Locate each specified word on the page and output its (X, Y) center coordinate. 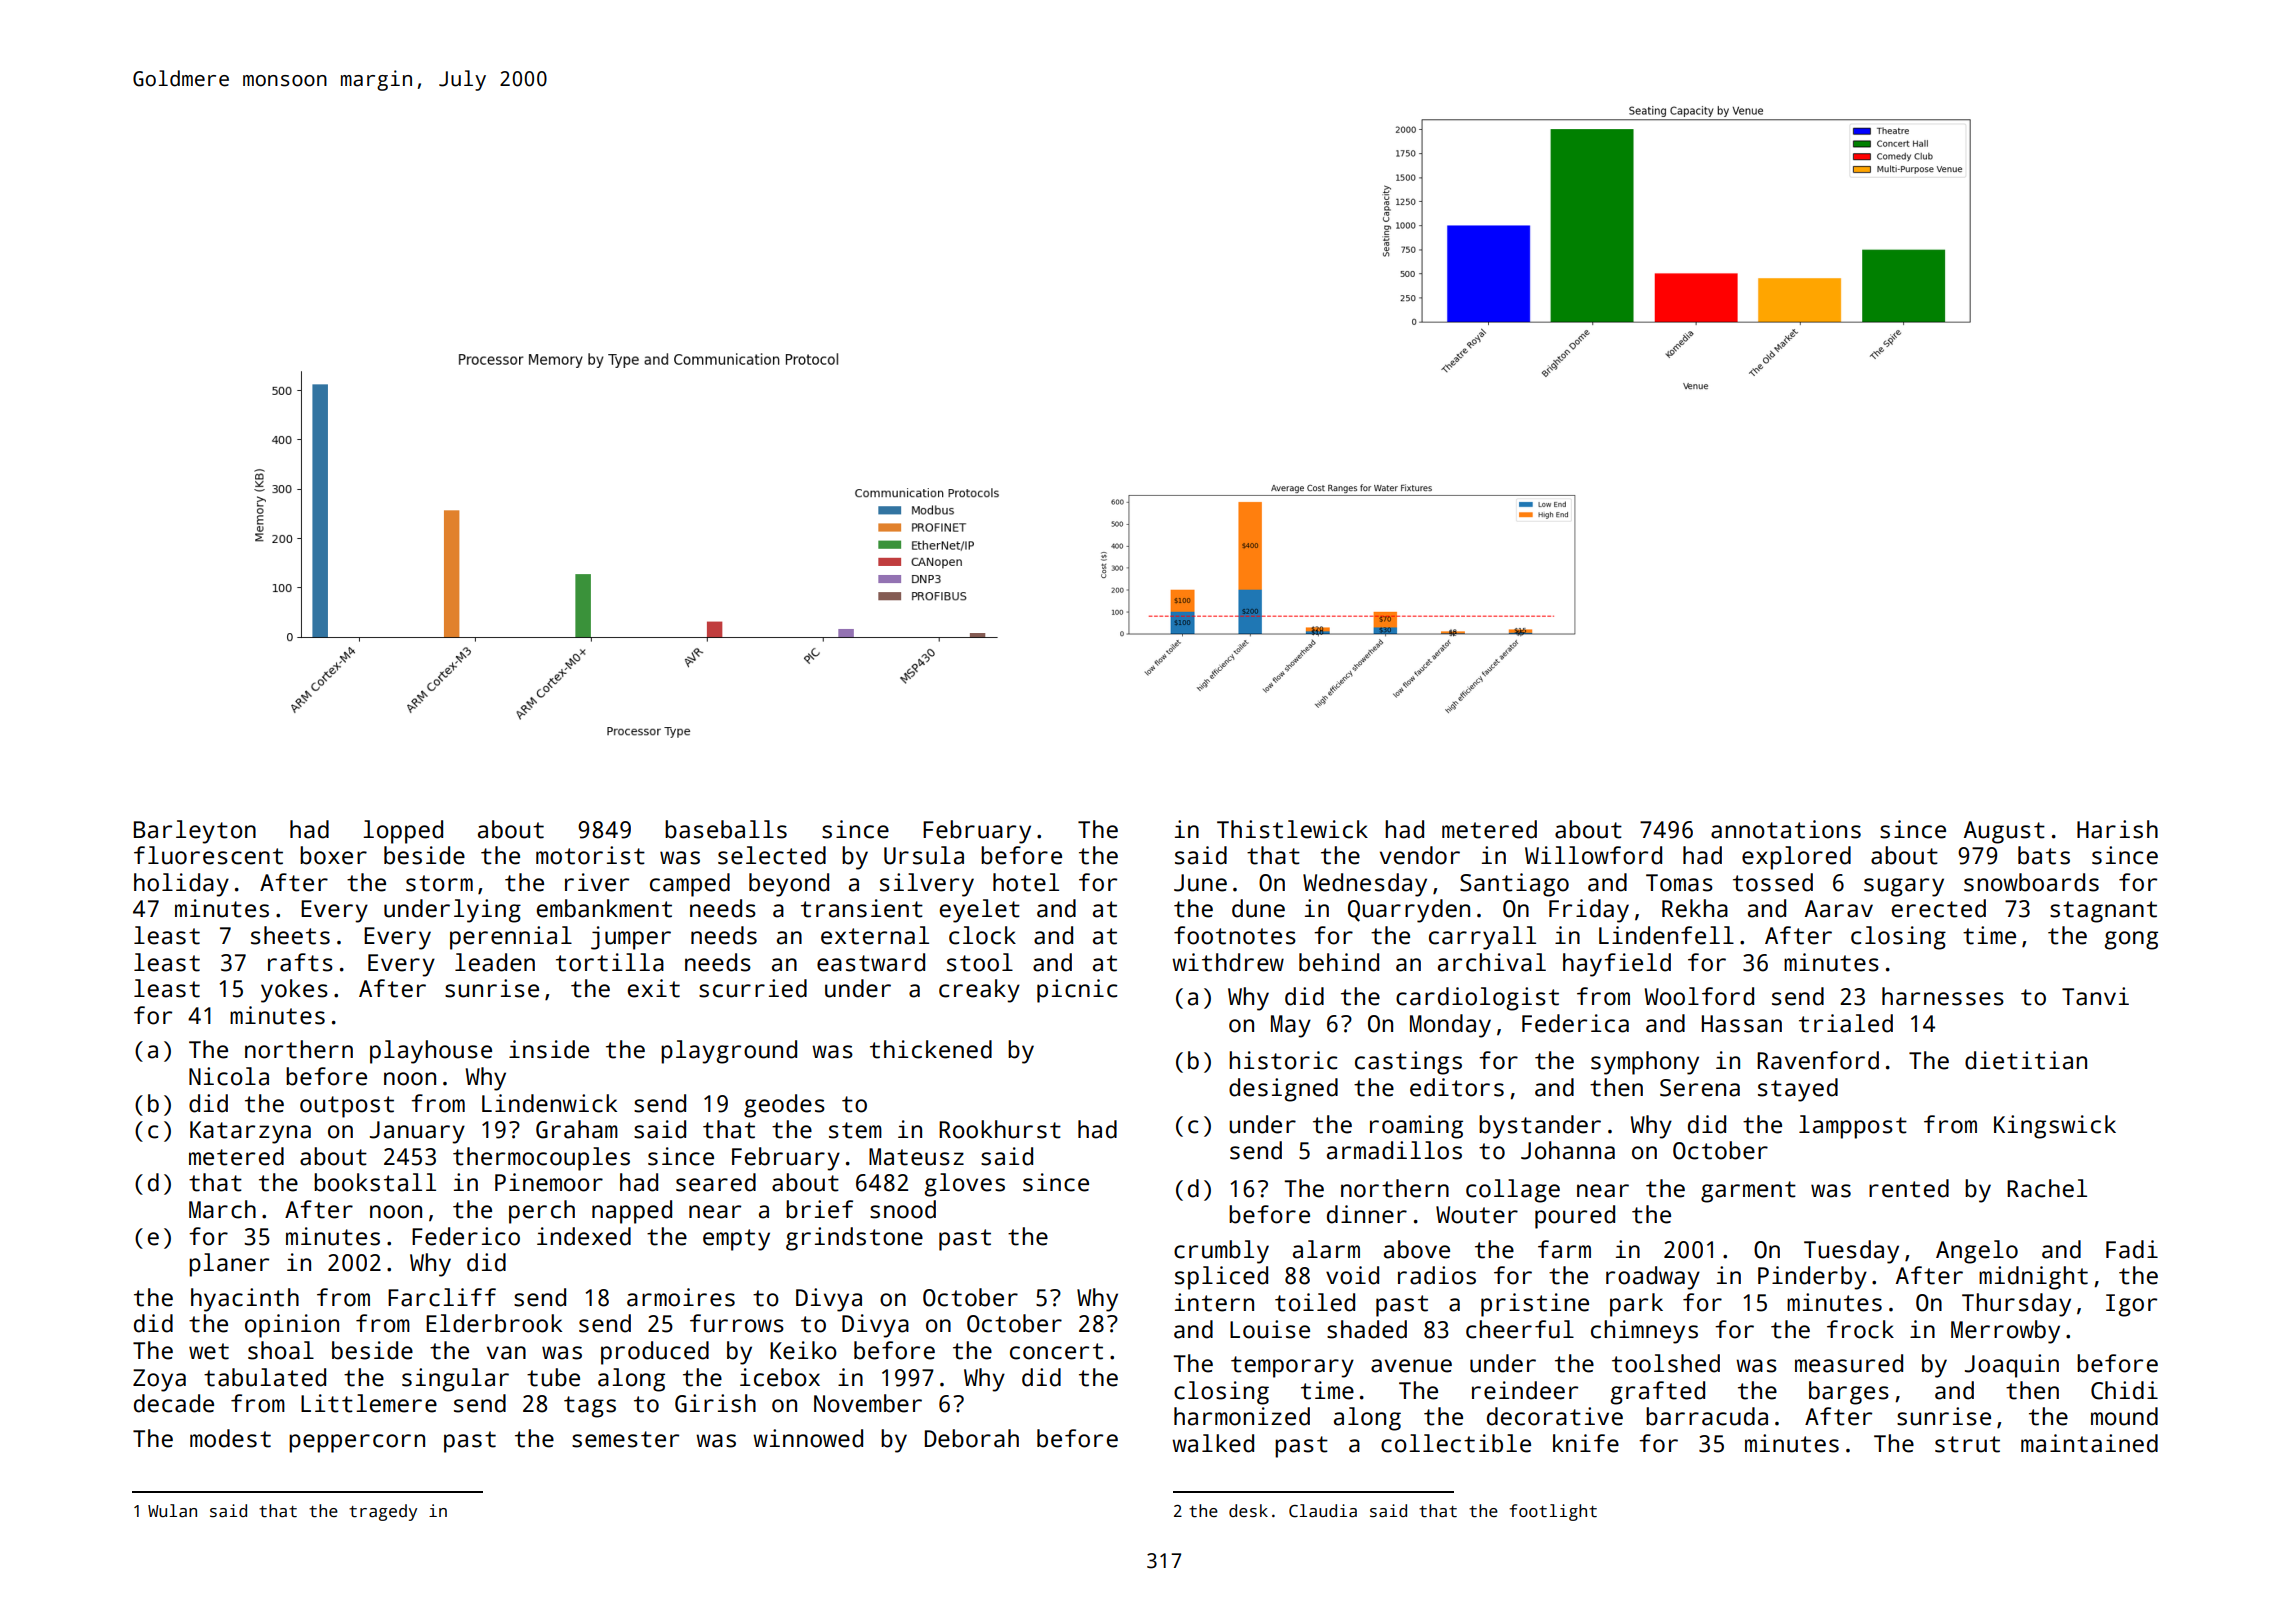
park (1636, 1305)
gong (2131, 940)
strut (1967, 1444)
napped (632, 1212)
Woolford (1699, 996)
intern (1214, 1302)
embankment (604, 908)
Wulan (172, 1511)
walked (1213, 1443)
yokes (294, 991)
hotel (1026, 882)
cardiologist (1477, 999)
